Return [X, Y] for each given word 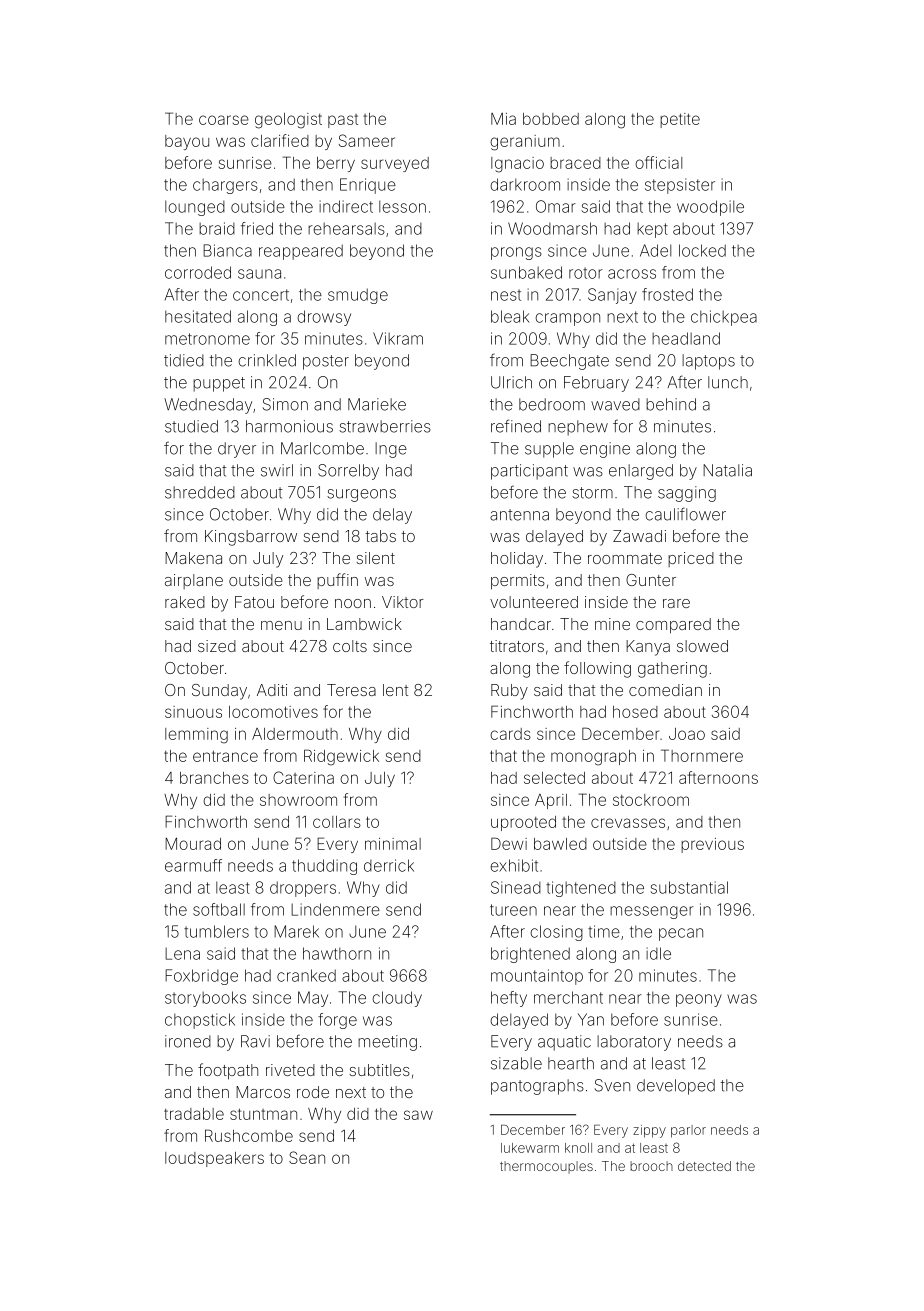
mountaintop [537, 977]
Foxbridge [201, 977]
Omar [556, 206]
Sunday [219, 692]
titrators [517, 646]
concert [261, 295]
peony [699, 1000]
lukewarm [530, 1148]
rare [676, 603]
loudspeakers [214, 1159]
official [658, 162]
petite [680, 120]
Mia [503, 119]
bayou [187, 142]
